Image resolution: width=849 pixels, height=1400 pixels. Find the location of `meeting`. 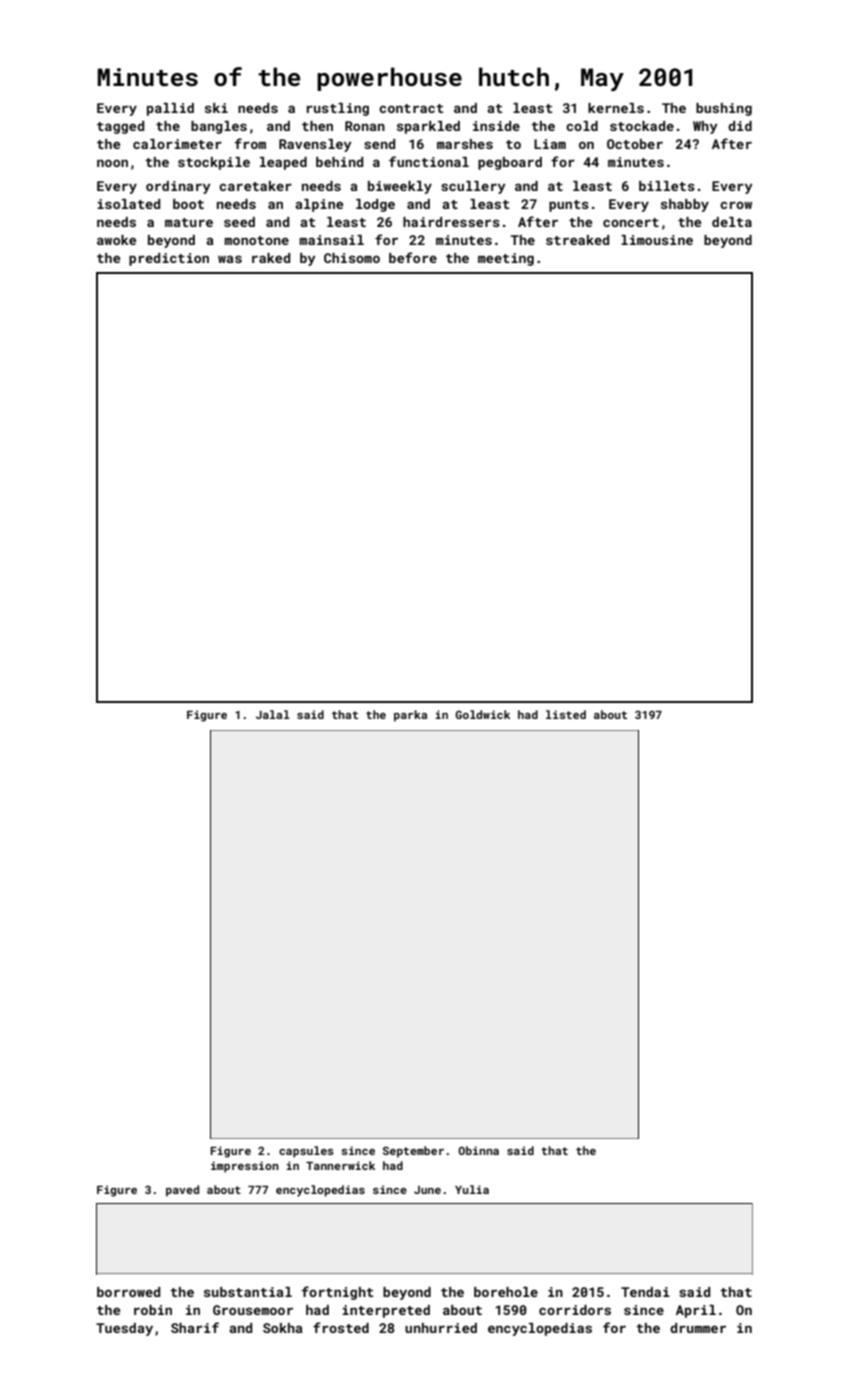

meeting is located at coordinates (506, 259).
